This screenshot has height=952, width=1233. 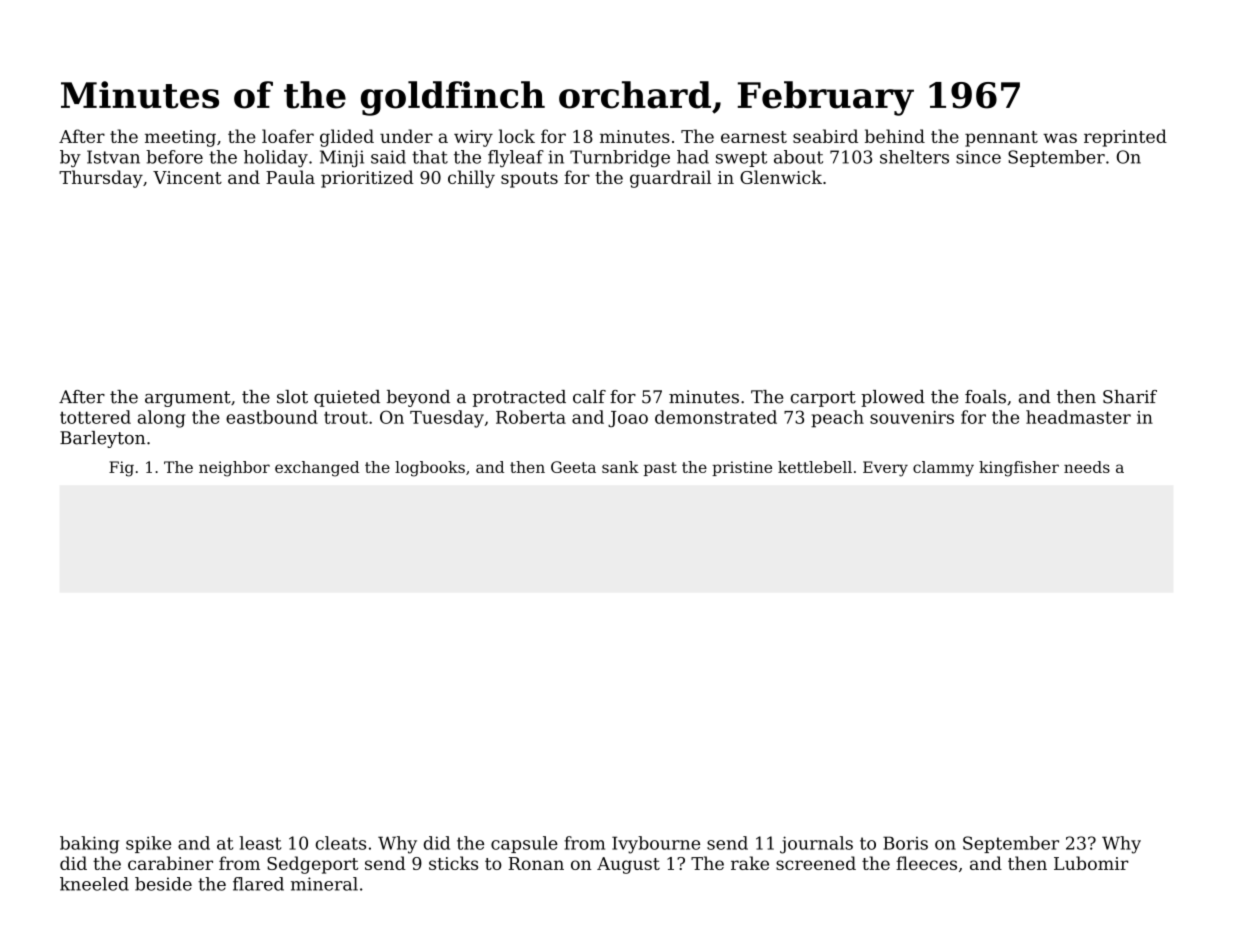 I want to click on beside, so click(x=163, y=884).
